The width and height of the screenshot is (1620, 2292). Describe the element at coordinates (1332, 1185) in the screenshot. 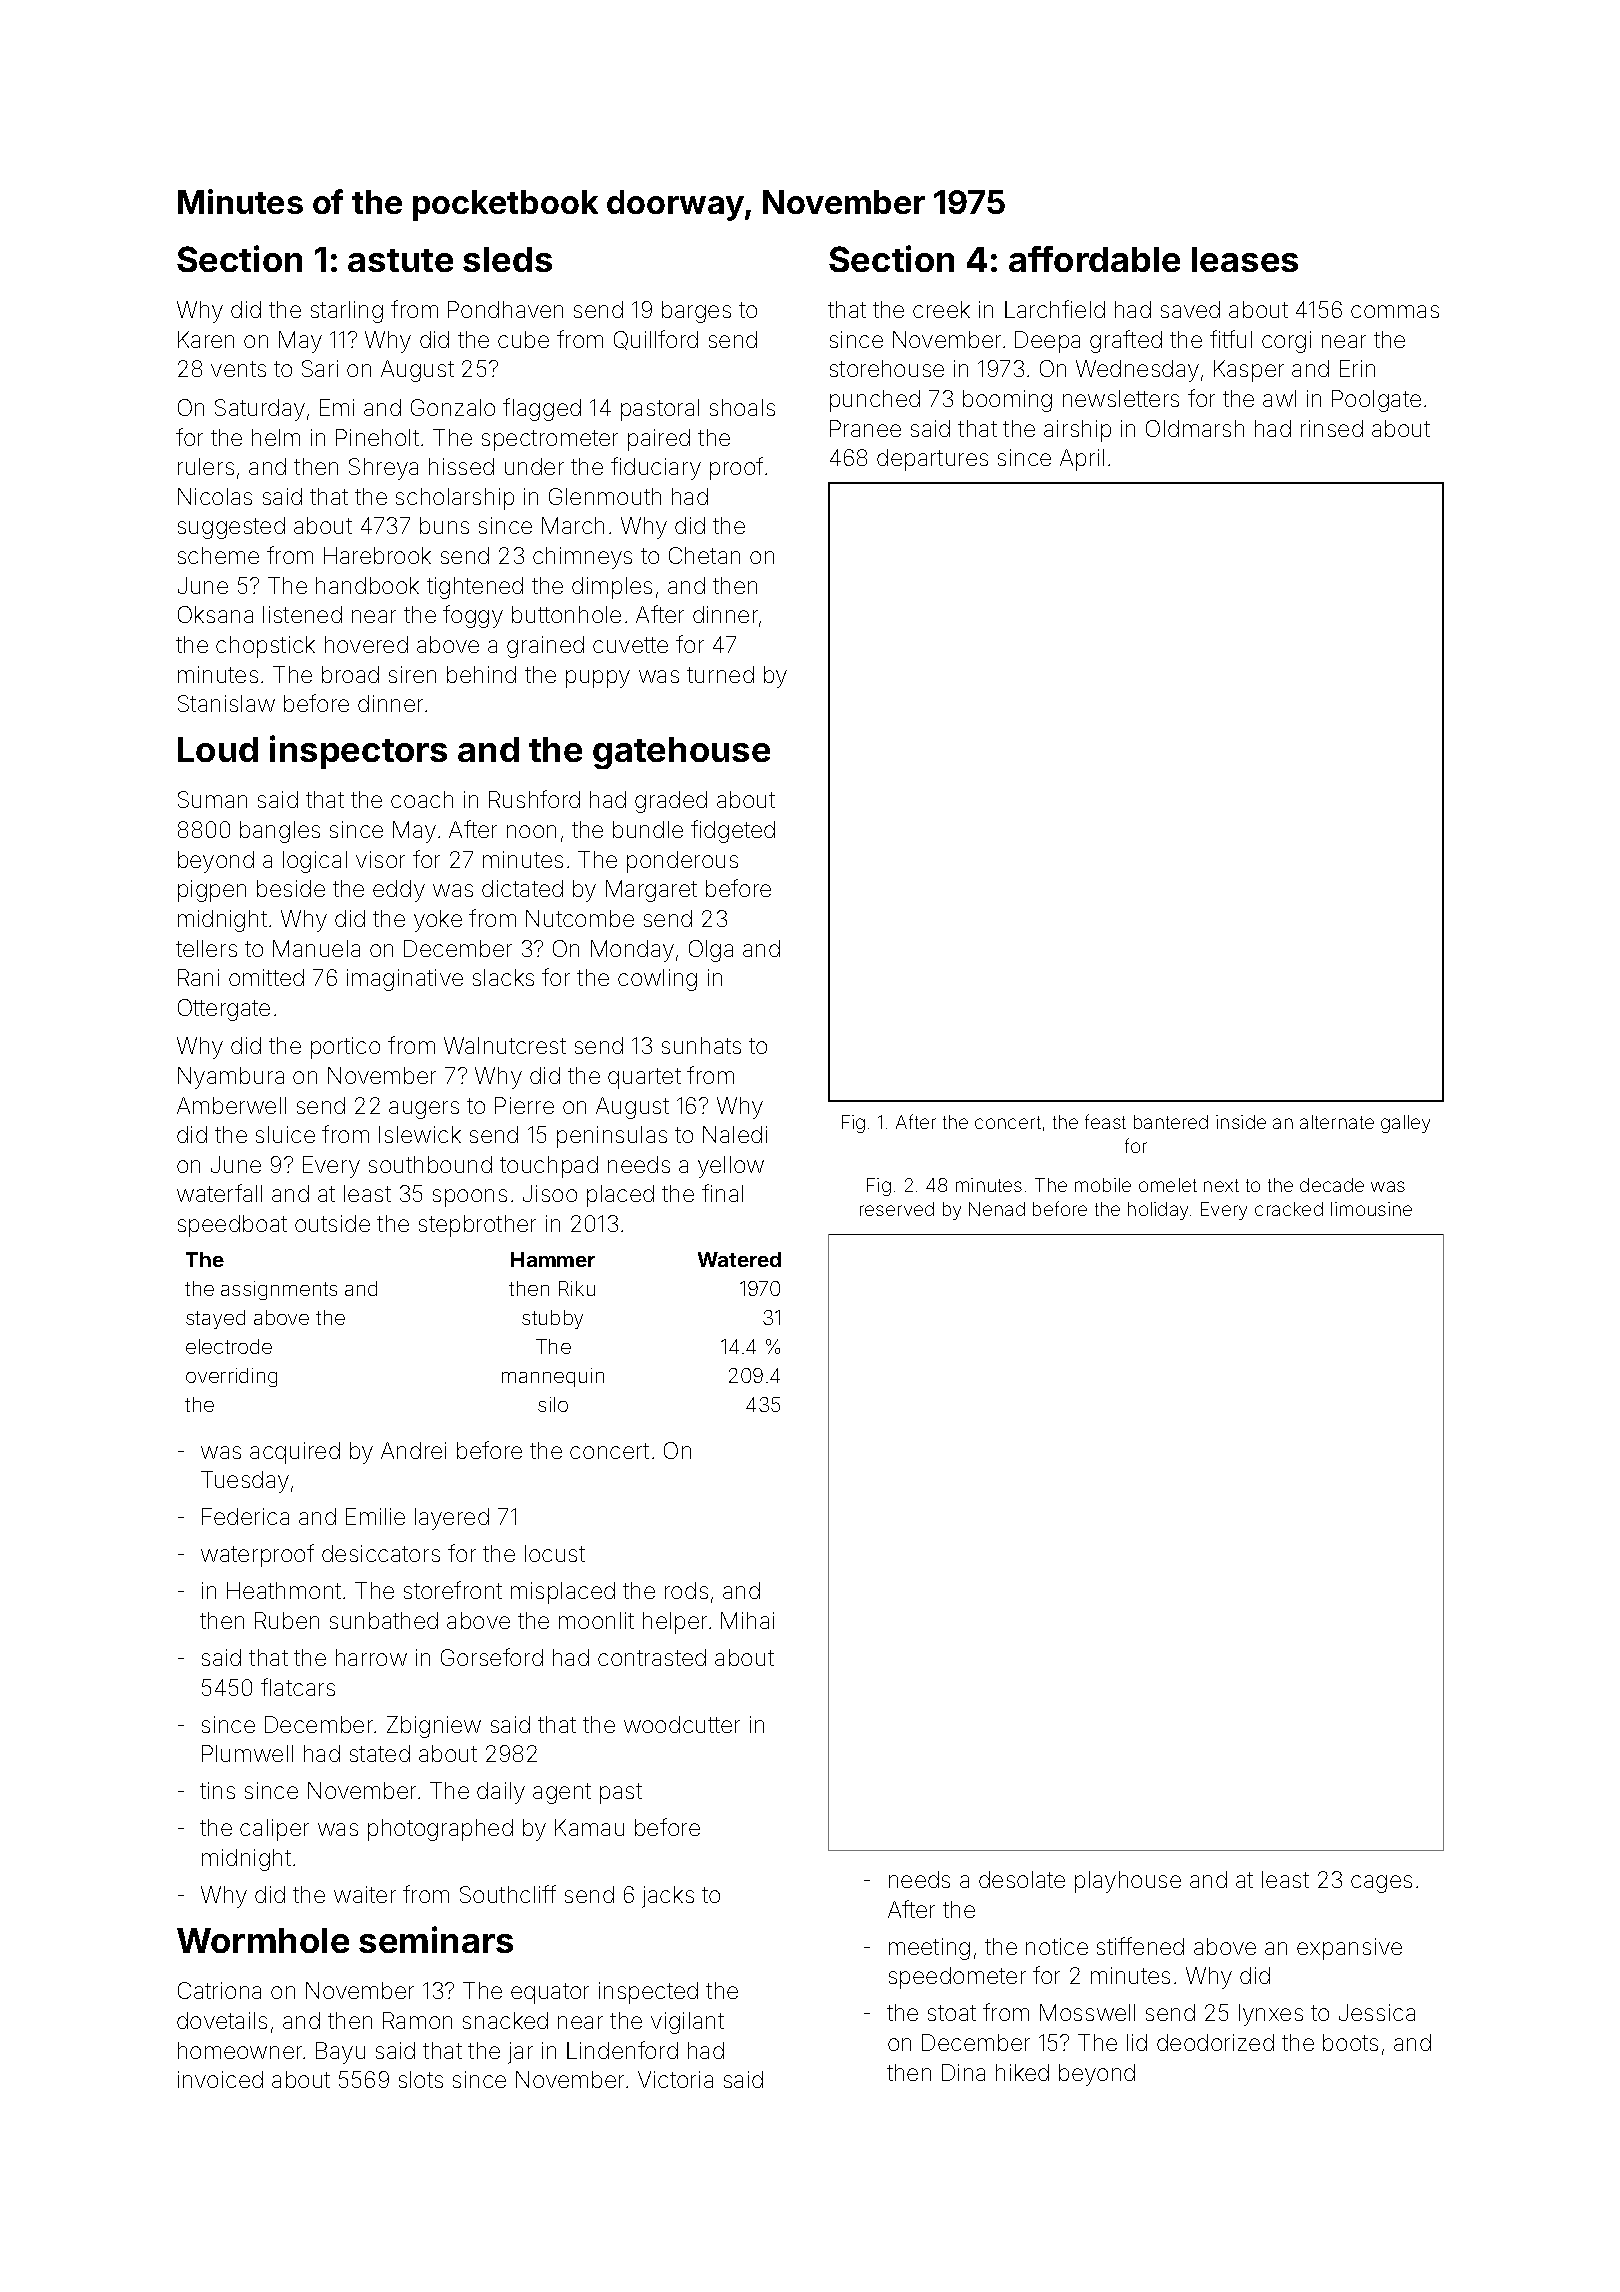

I see `decade` at that location.
